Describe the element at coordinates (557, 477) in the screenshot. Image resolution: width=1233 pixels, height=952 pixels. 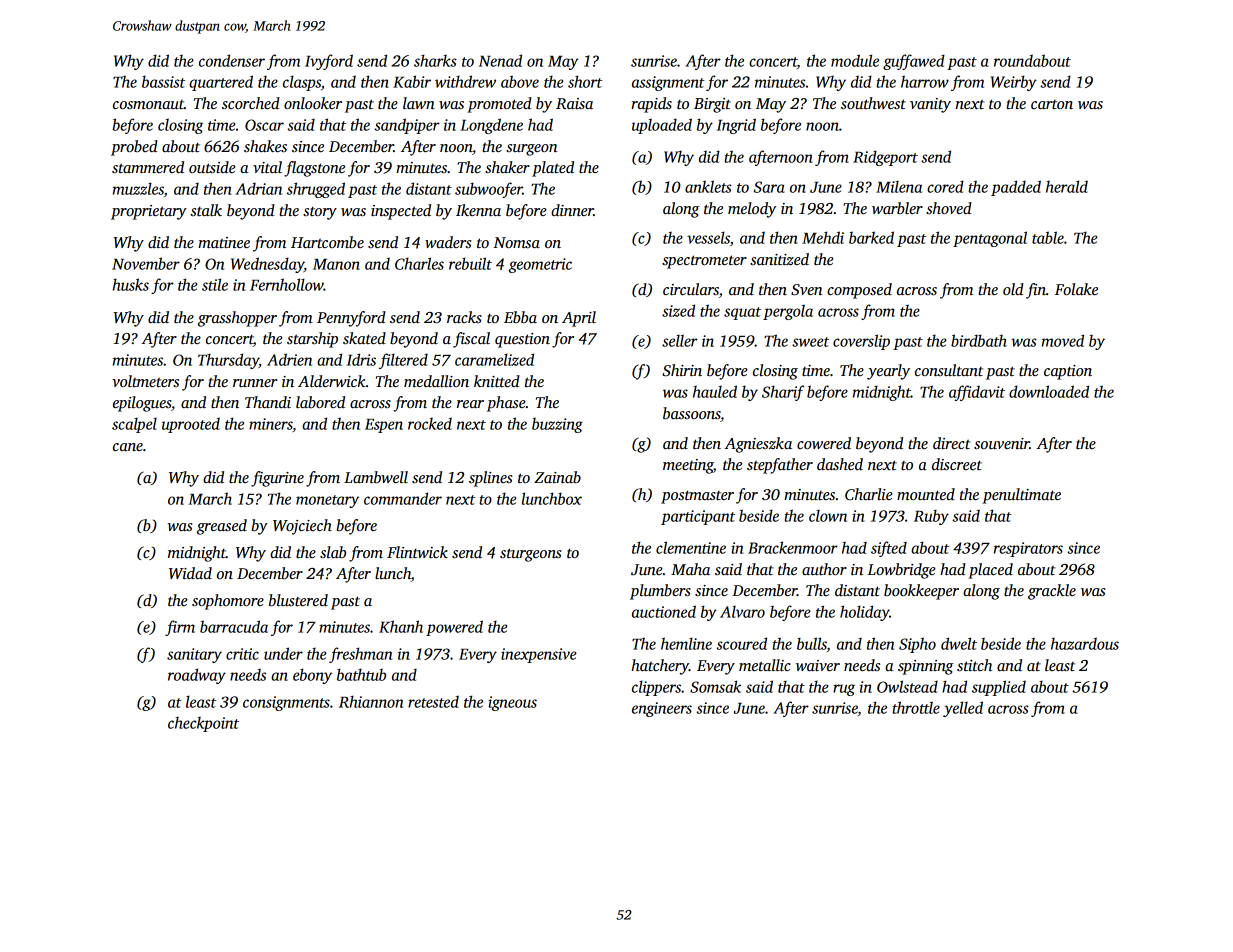
I see `Zainab` at that location.
